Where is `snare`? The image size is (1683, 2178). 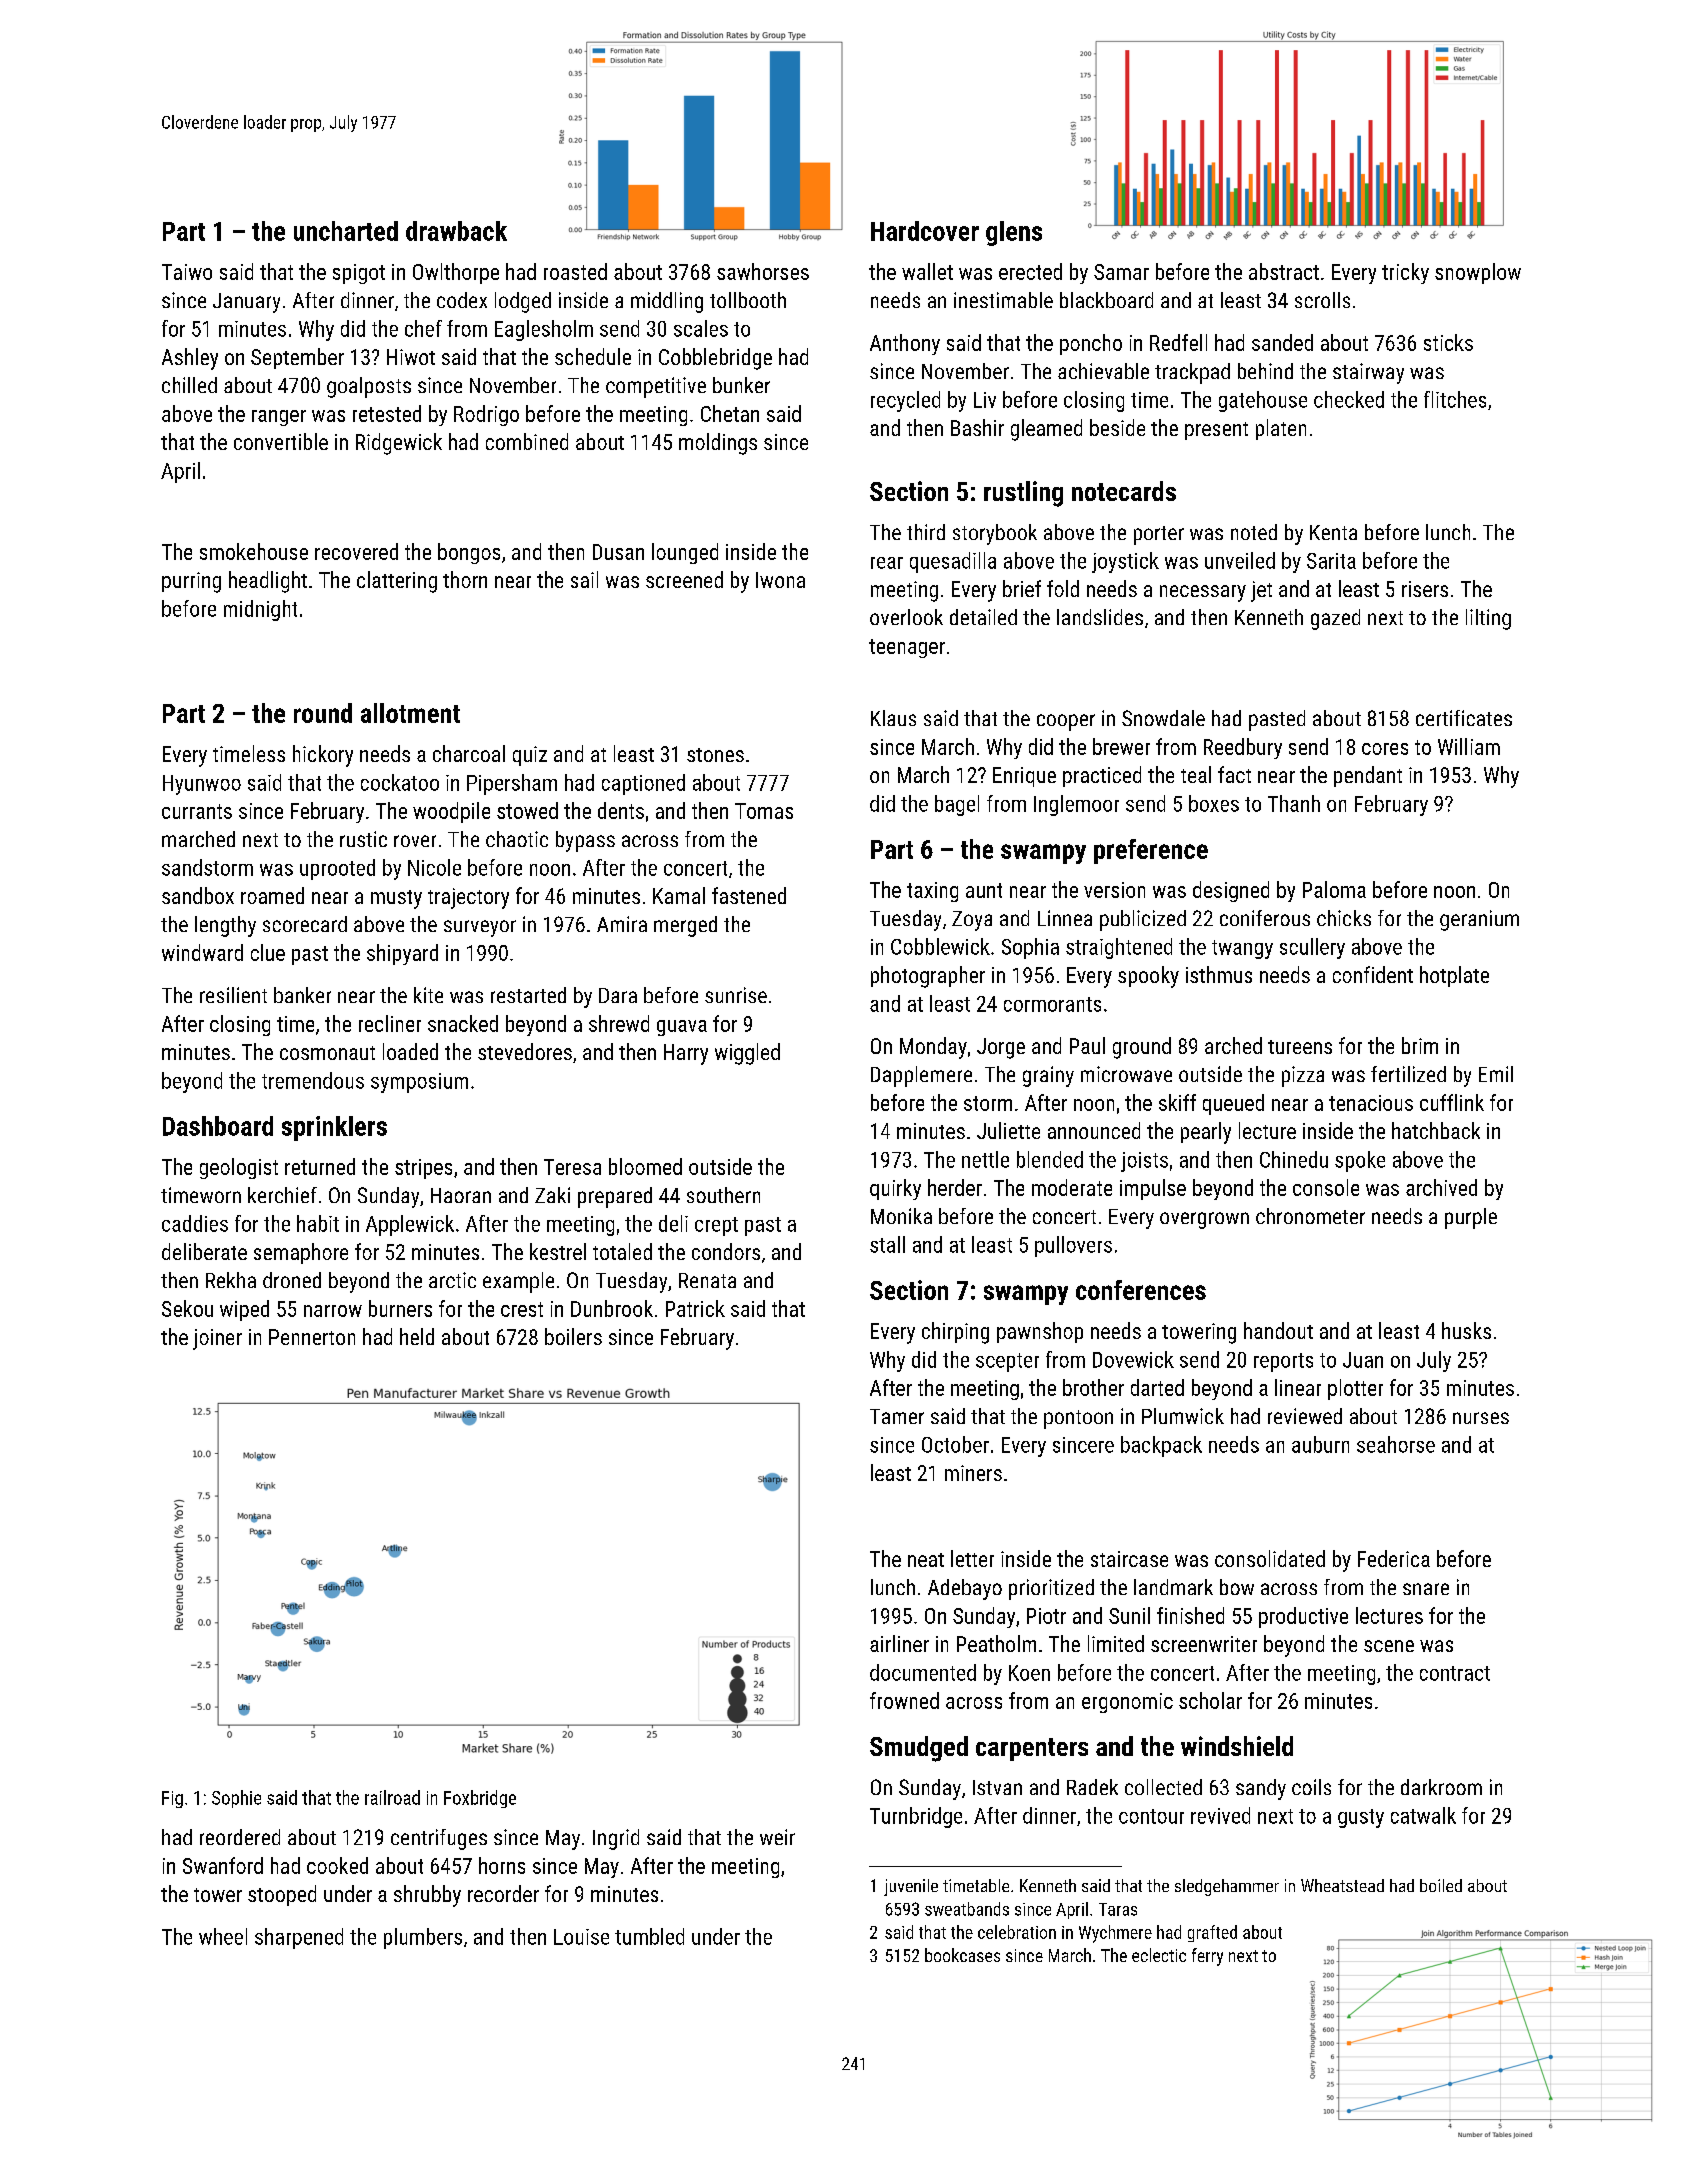
snare is located at coordinates (1426, 1589).
